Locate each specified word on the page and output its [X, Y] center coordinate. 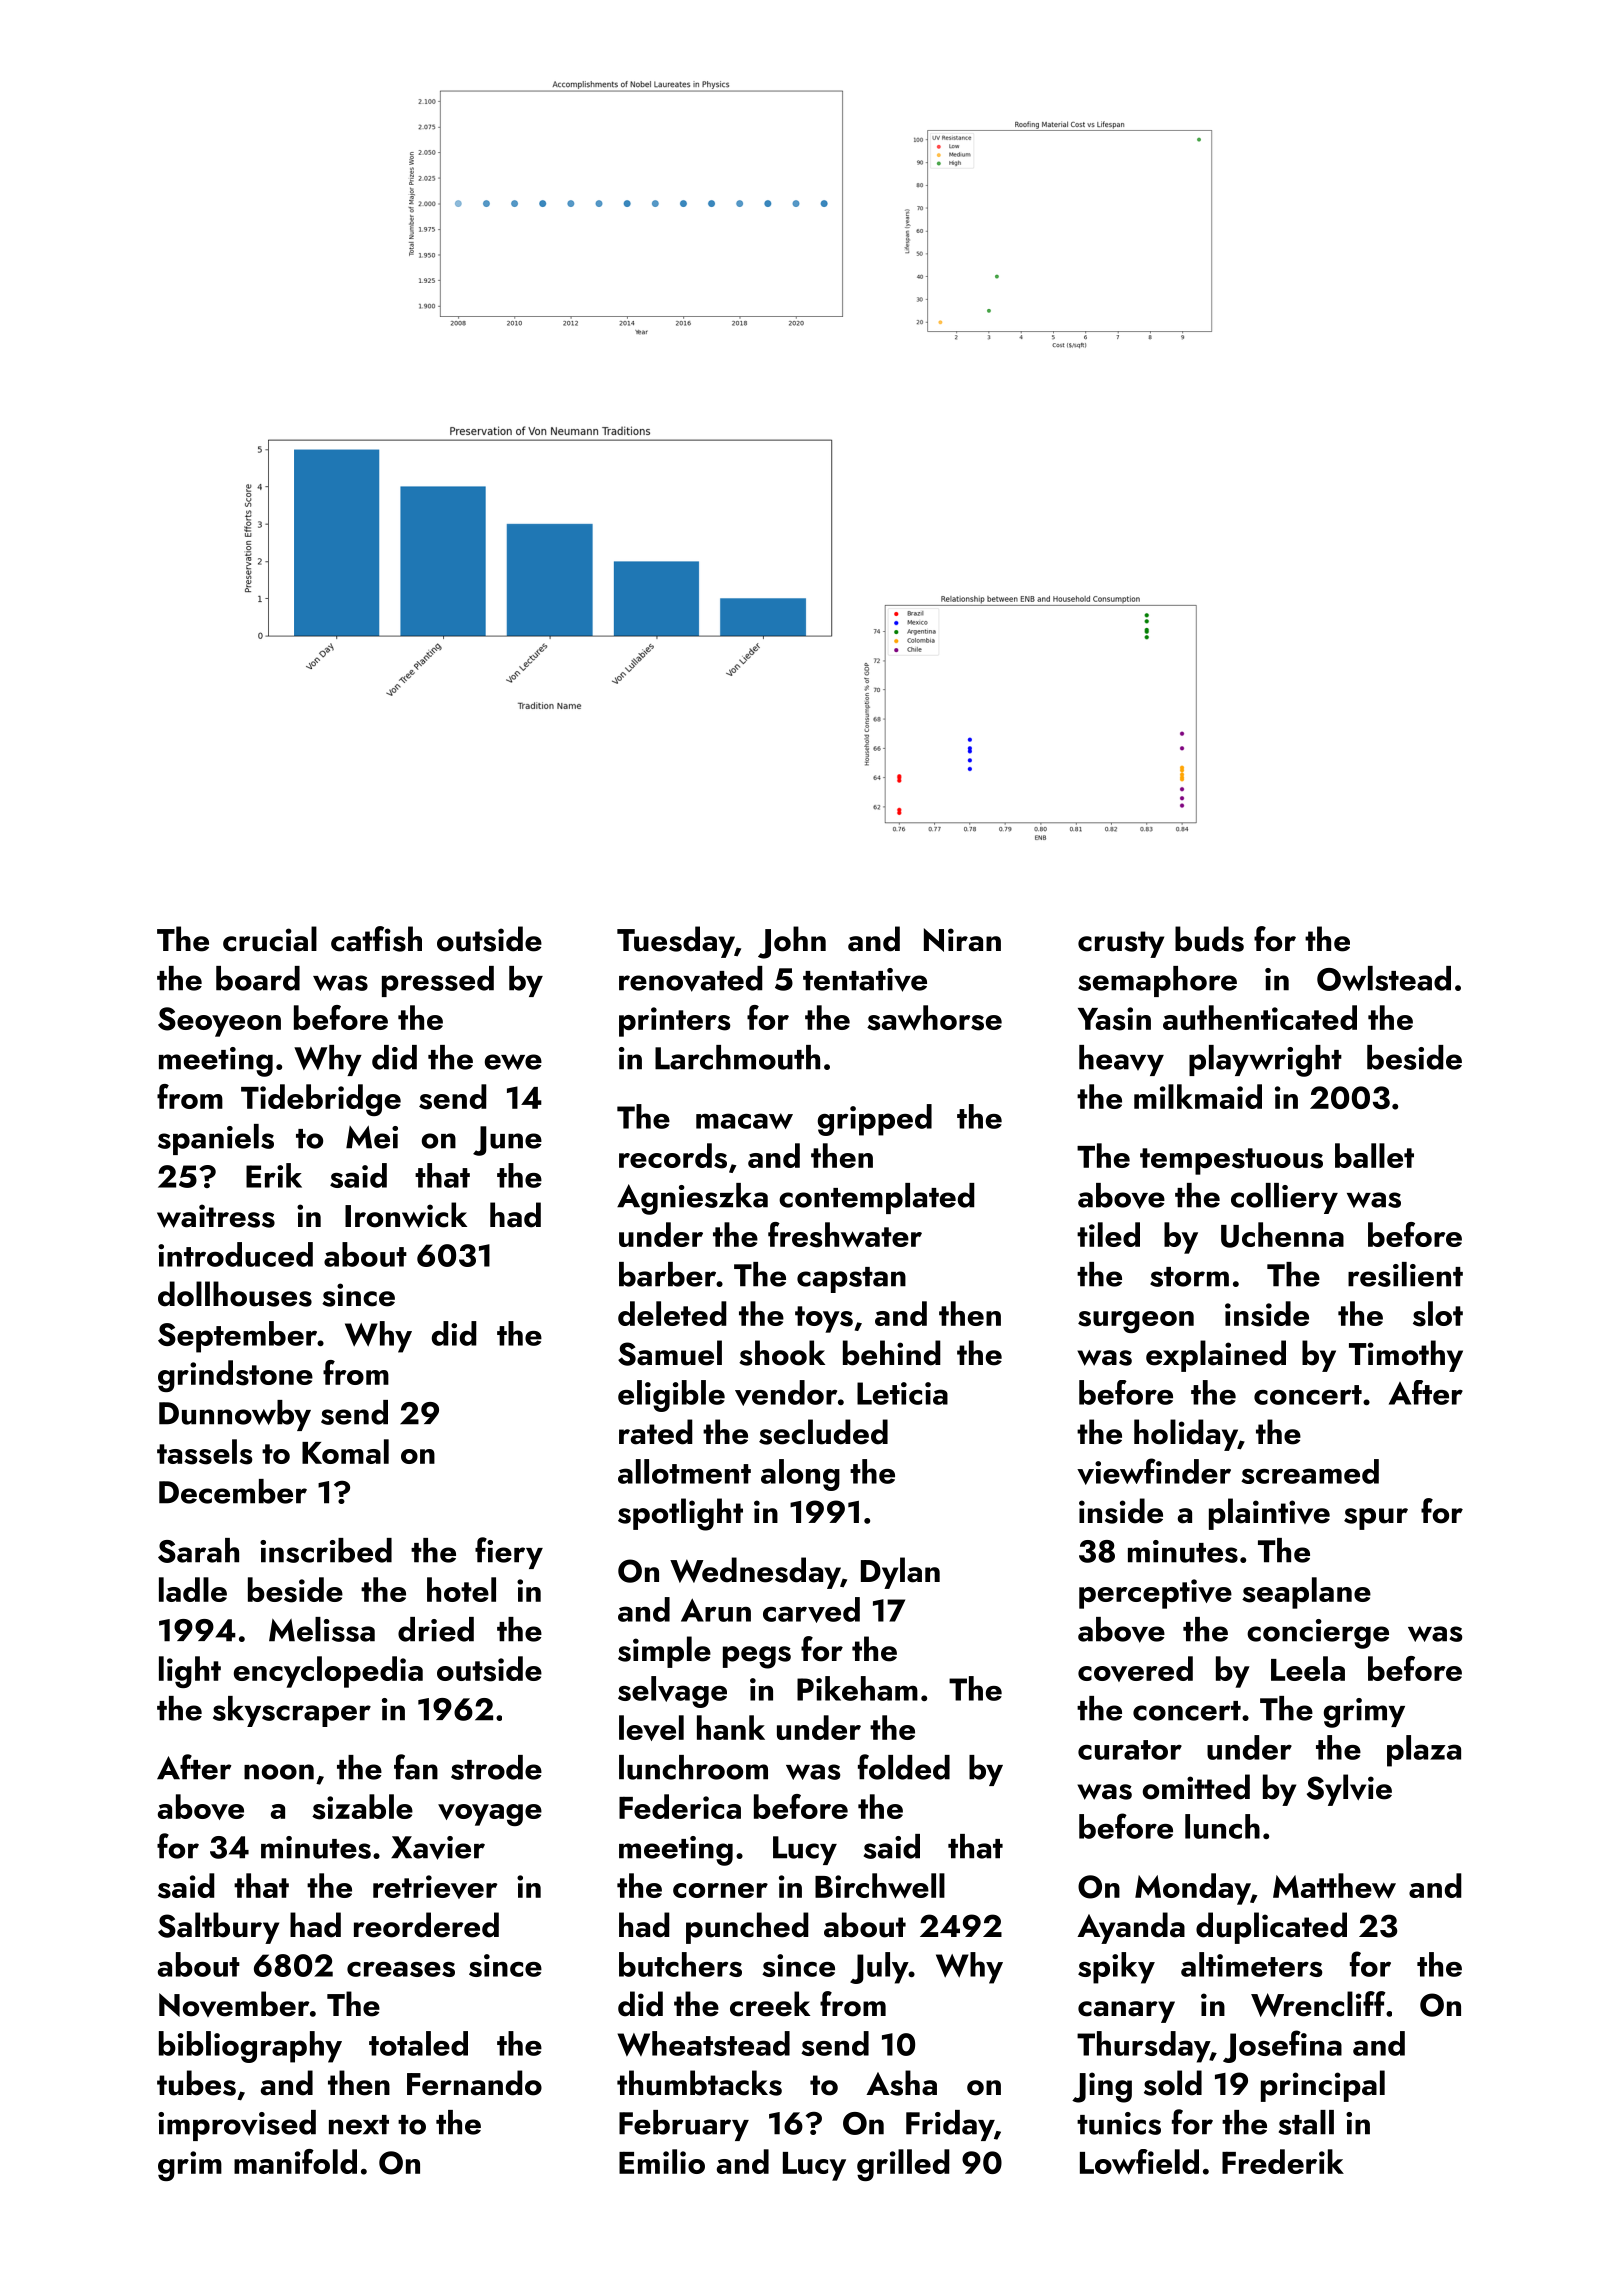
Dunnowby [235, 1415]
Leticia [902, 1393]
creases [401, 1969]
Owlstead [1384, 978]
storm [1189, 1277]
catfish [376, 939]
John [792, 942]
